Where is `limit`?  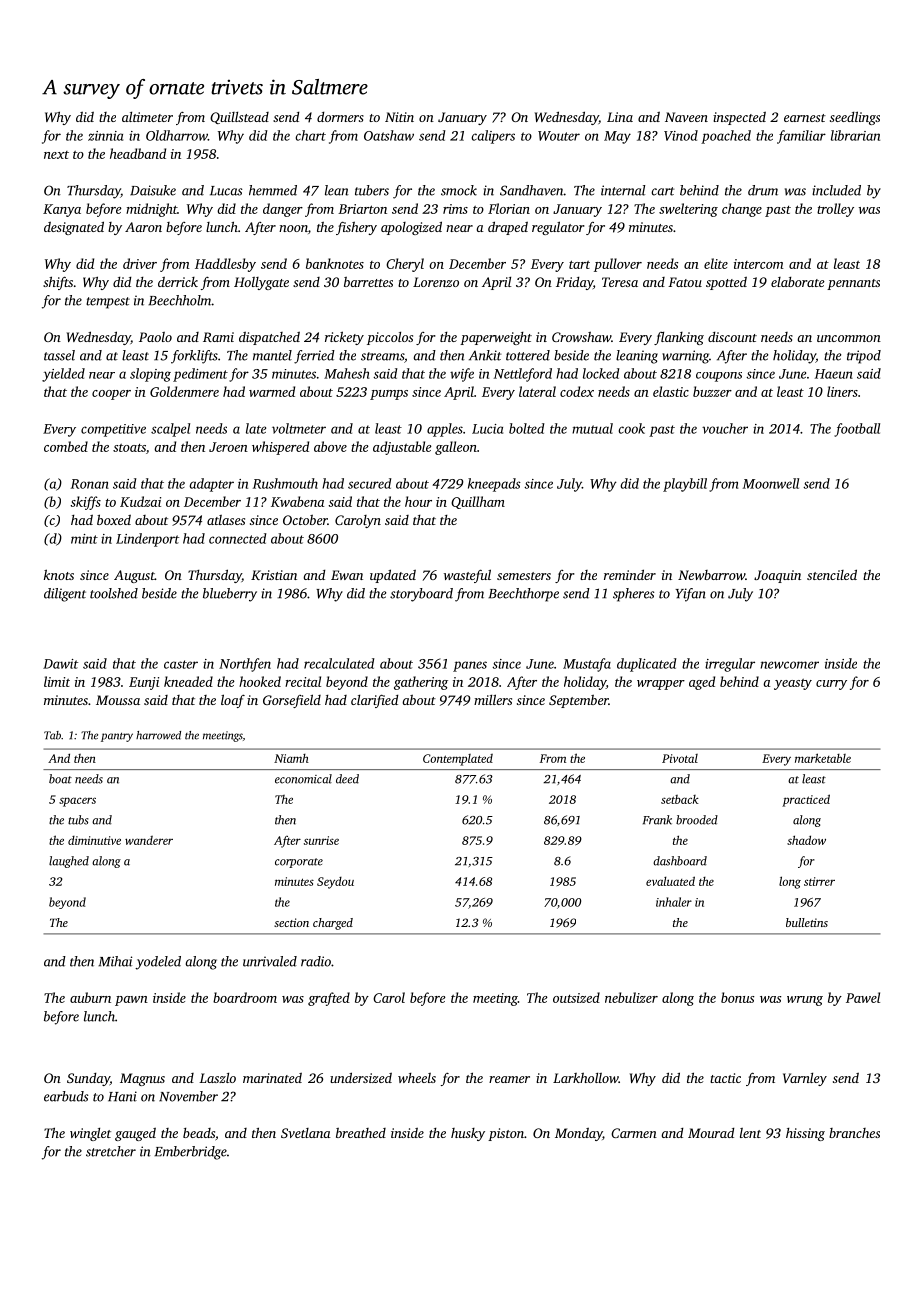
limit is located at coordinates (57, 681).
